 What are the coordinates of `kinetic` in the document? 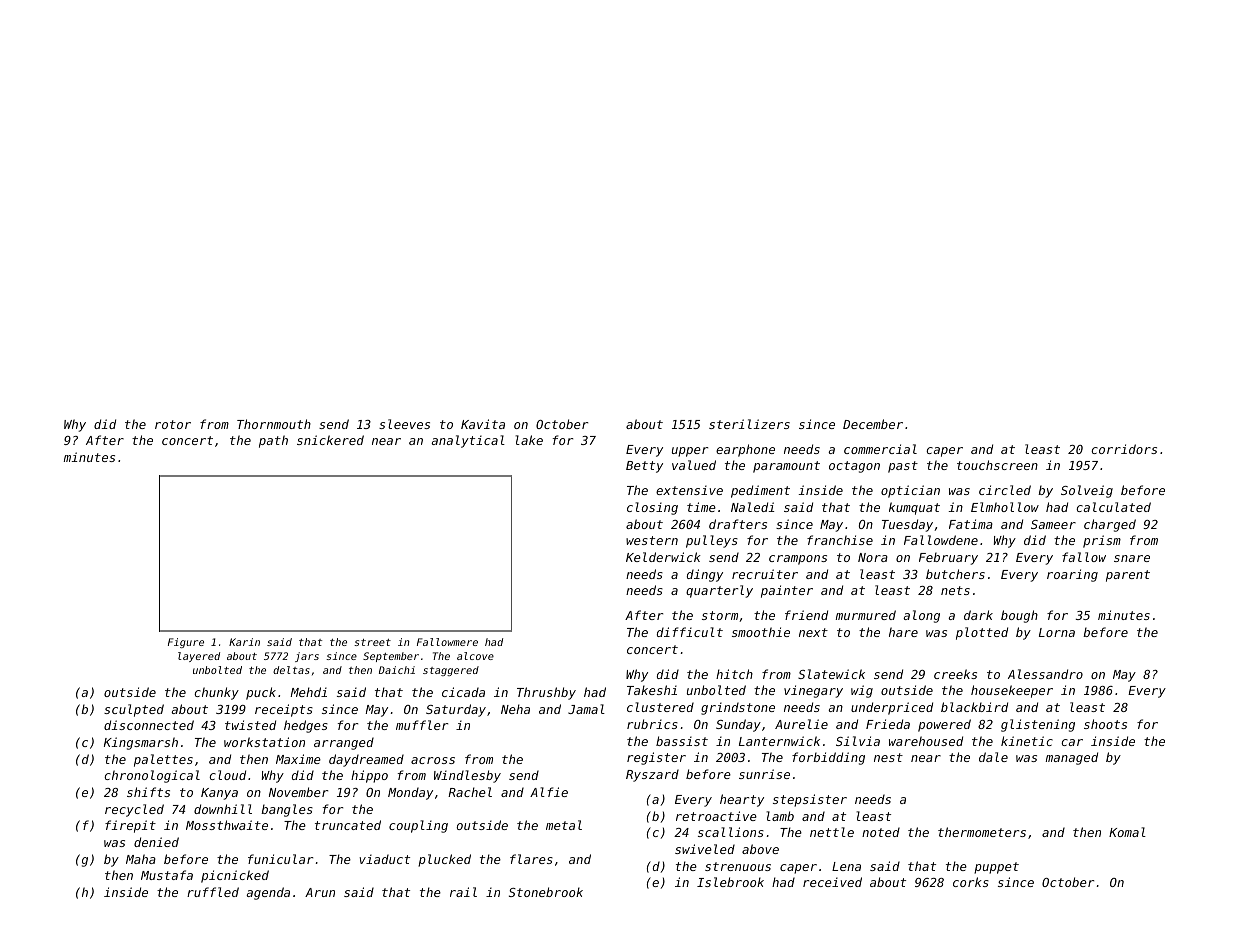 It's located at (1027, 741).
